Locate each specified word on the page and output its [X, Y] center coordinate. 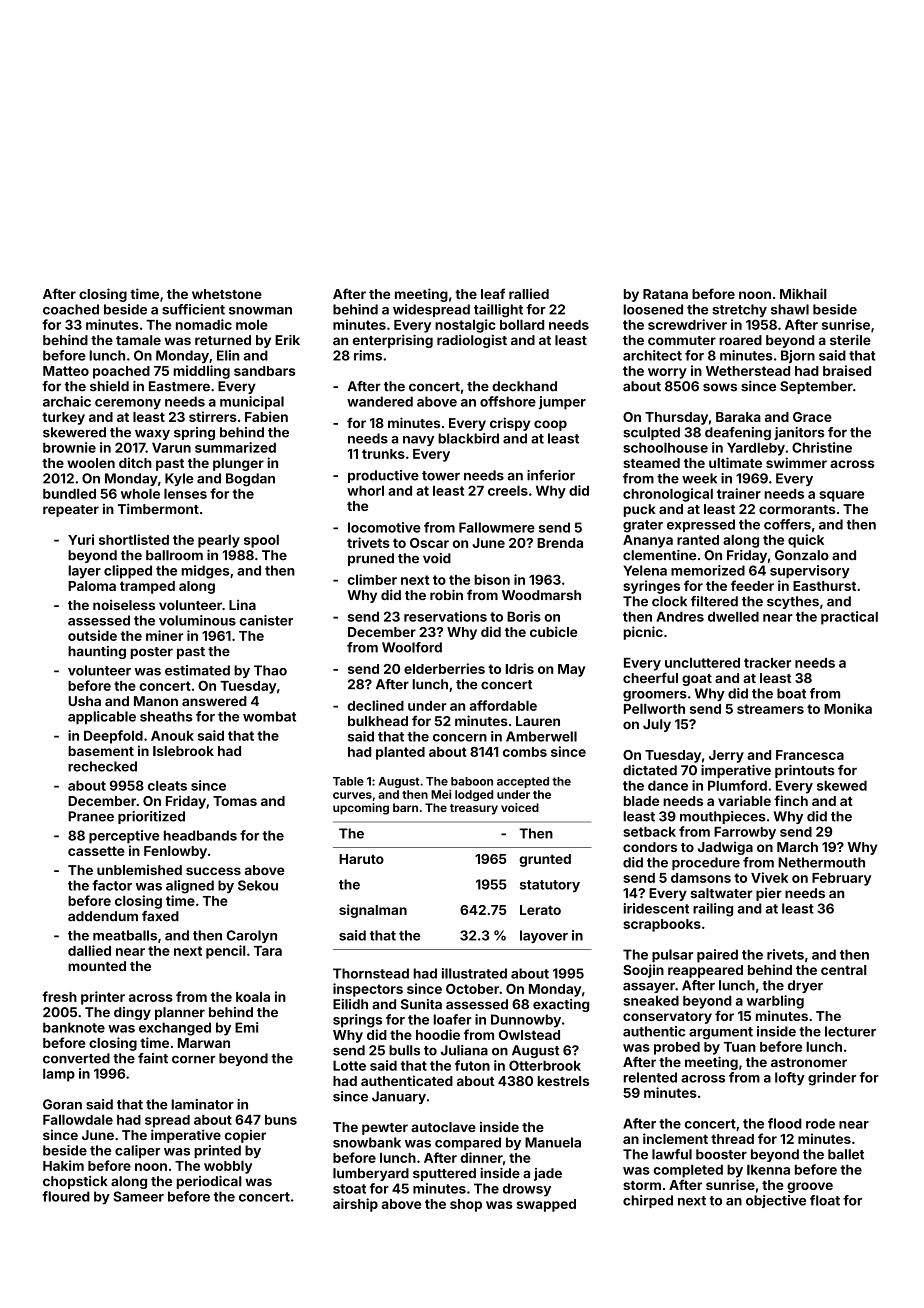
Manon [156, 701]
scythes [793, 602]
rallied [529, 293]
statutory [550, 886]
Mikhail [803, 293]
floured [66, 1196]
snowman [260, 311]
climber [372, 579]
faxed [160, 916]
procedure [706, 863]
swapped [546, 1205]
